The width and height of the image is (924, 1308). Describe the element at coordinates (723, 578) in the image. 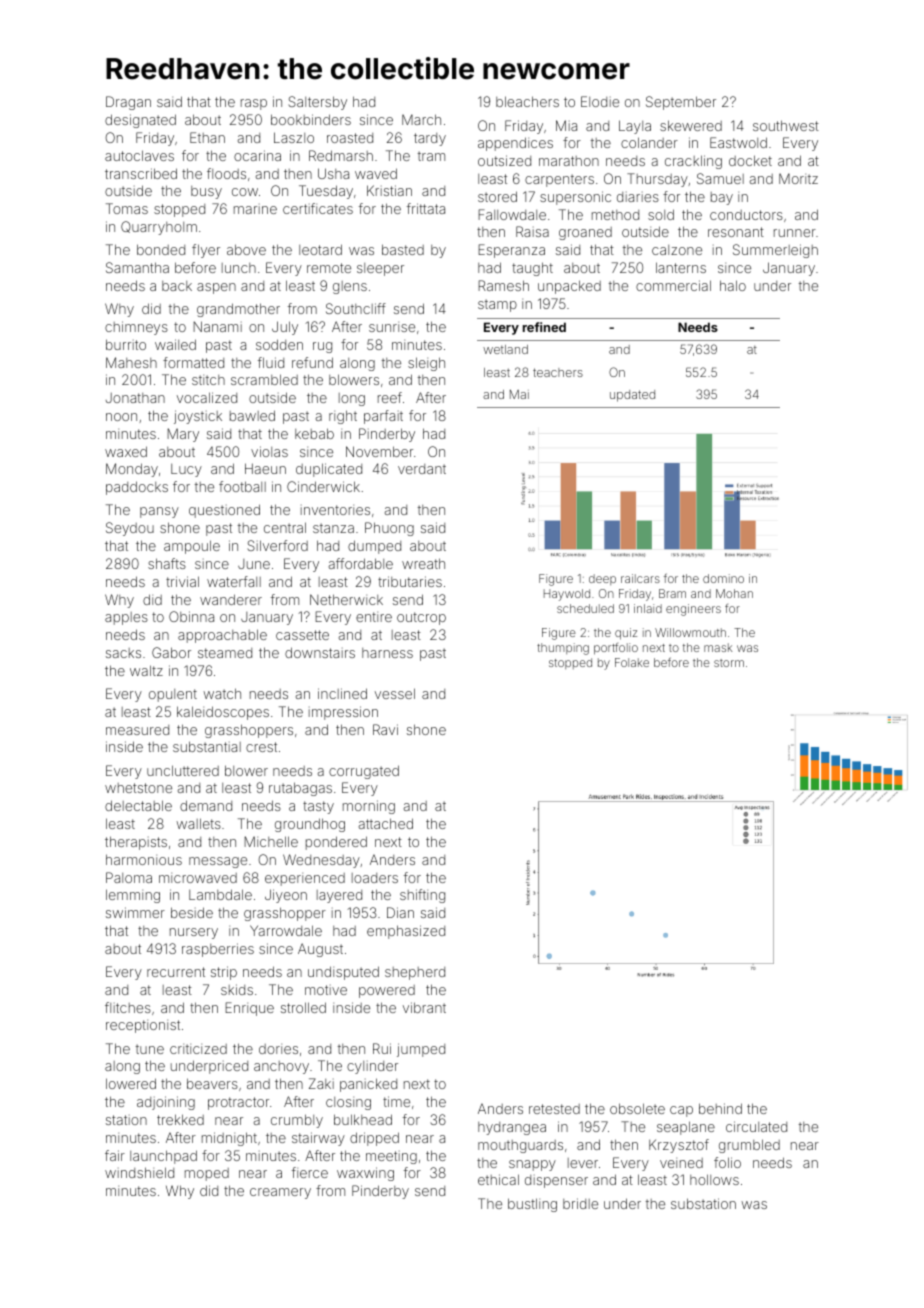

I see `domino` at that location.
